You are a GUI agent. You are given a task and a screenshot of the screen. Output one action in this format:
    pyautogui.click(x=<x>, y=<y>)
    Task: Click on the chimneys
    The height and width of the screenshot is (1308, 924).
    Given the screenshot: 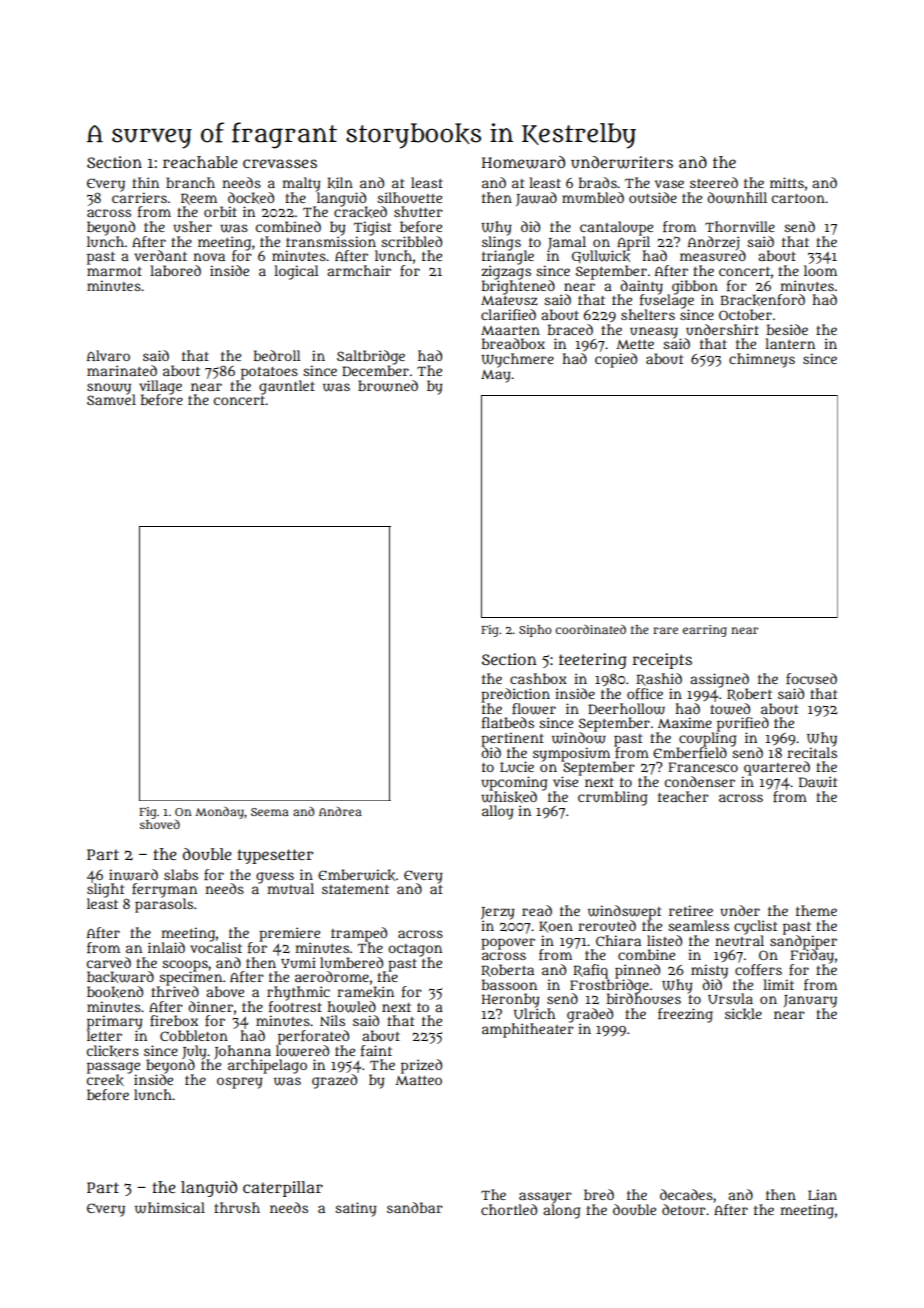 What is the action you would take?
    pyautogui.click(x=762, y=360)
